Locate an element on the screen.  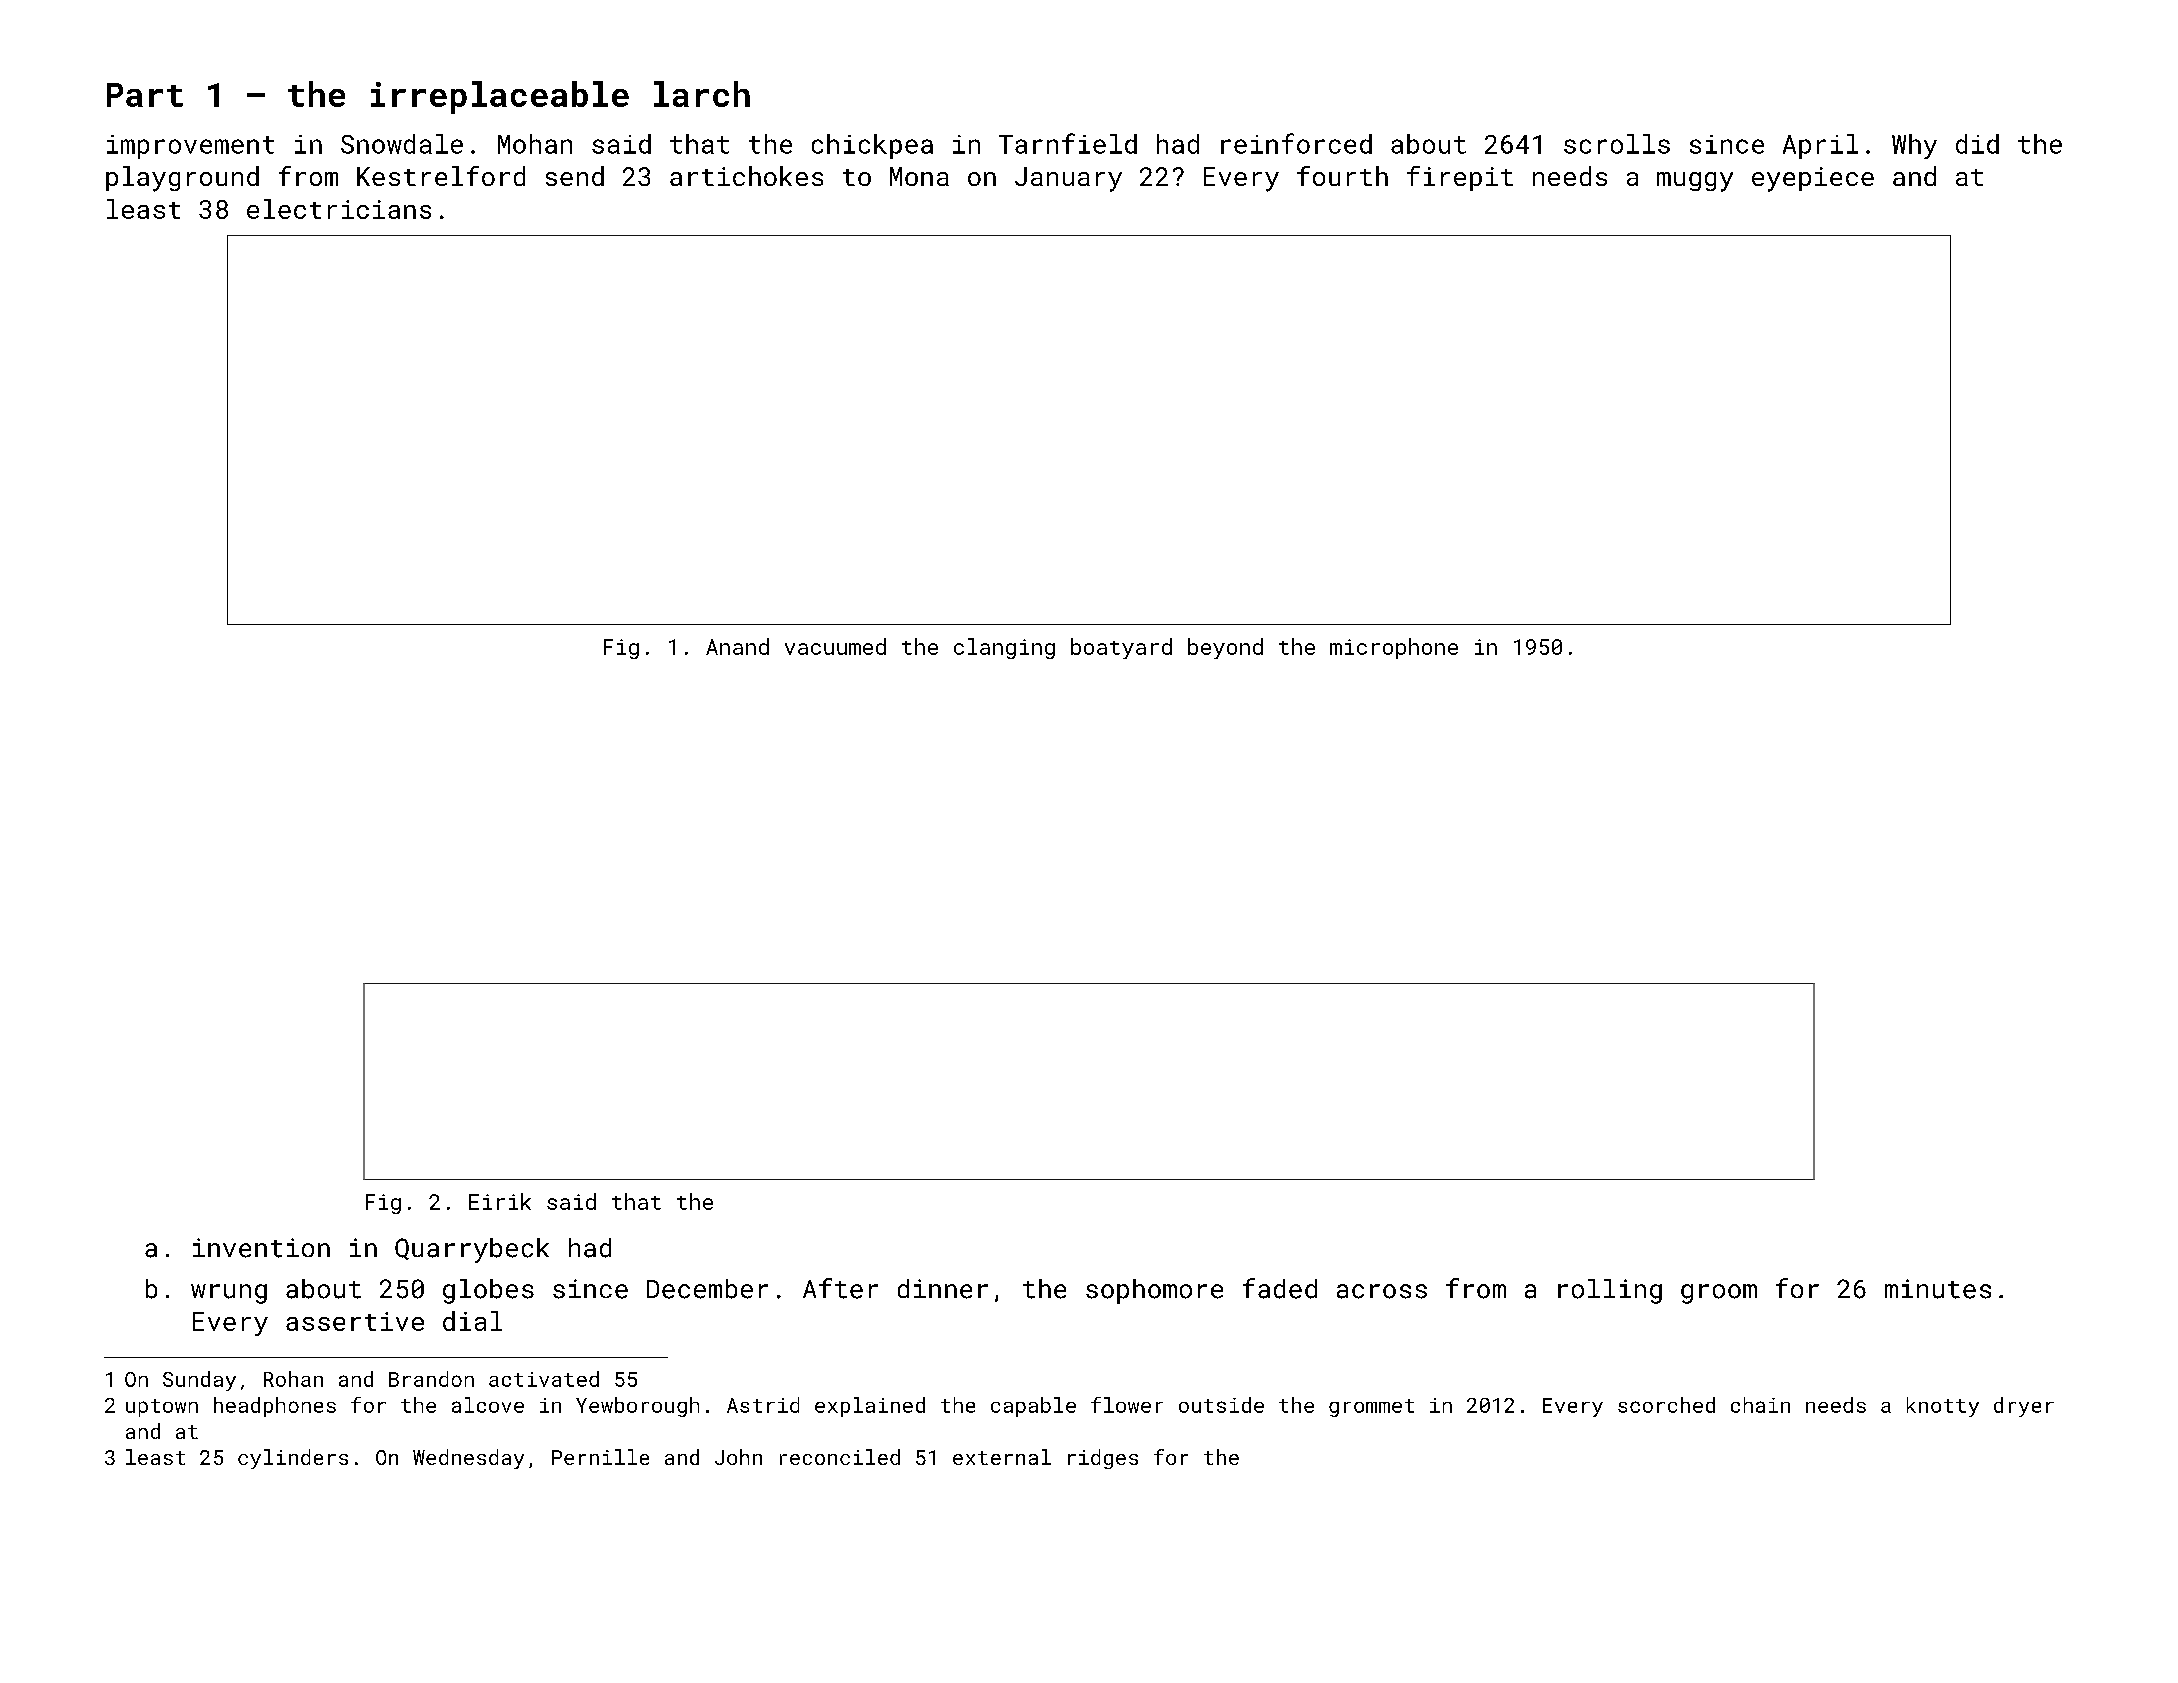
Eirik is located at coordinates (500, 1201).
